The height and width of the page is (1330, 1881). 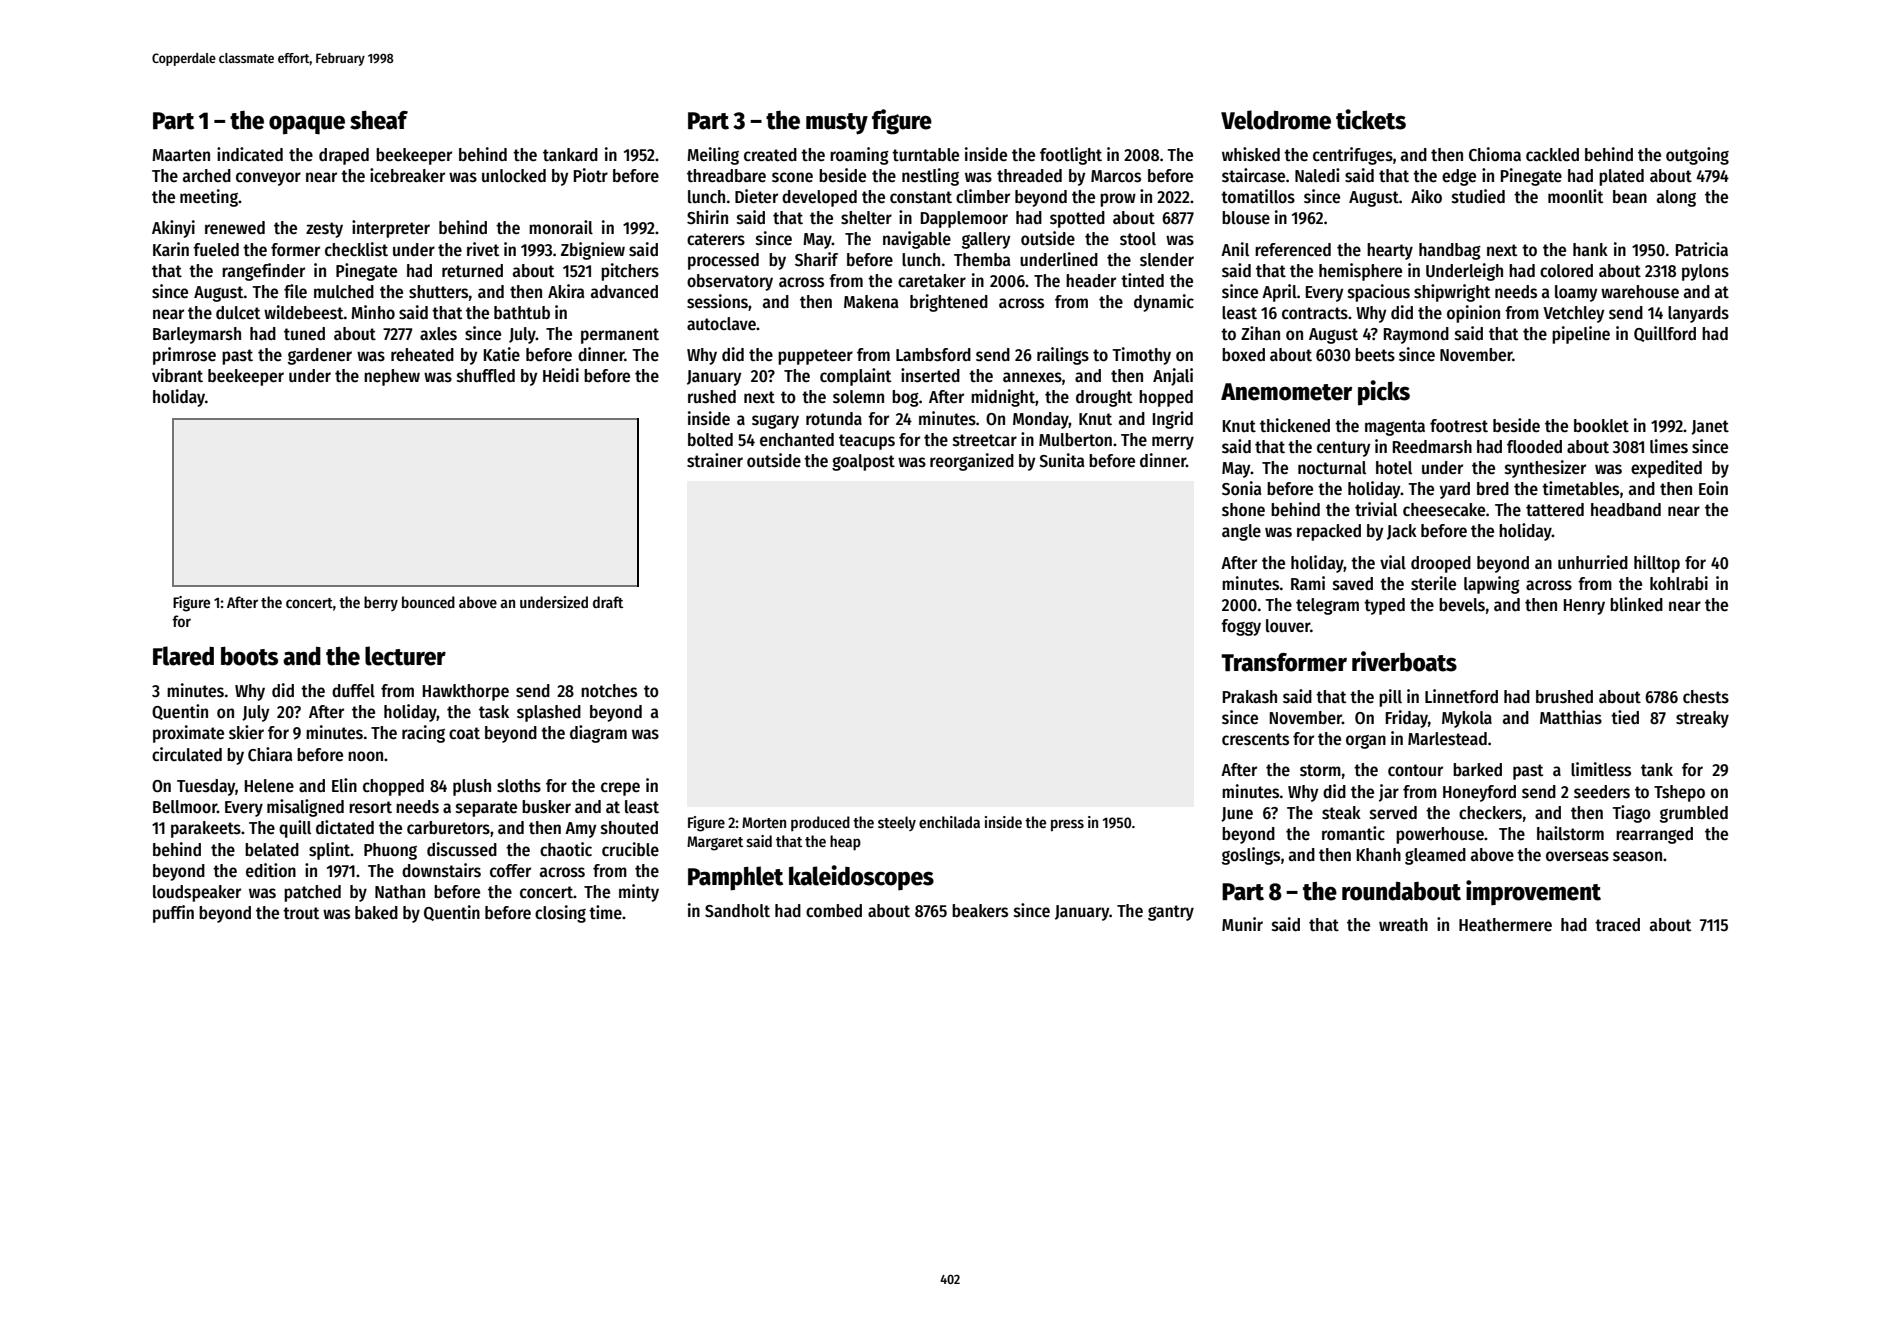 I want to click on flooded, so click(x=1534, y=447).
